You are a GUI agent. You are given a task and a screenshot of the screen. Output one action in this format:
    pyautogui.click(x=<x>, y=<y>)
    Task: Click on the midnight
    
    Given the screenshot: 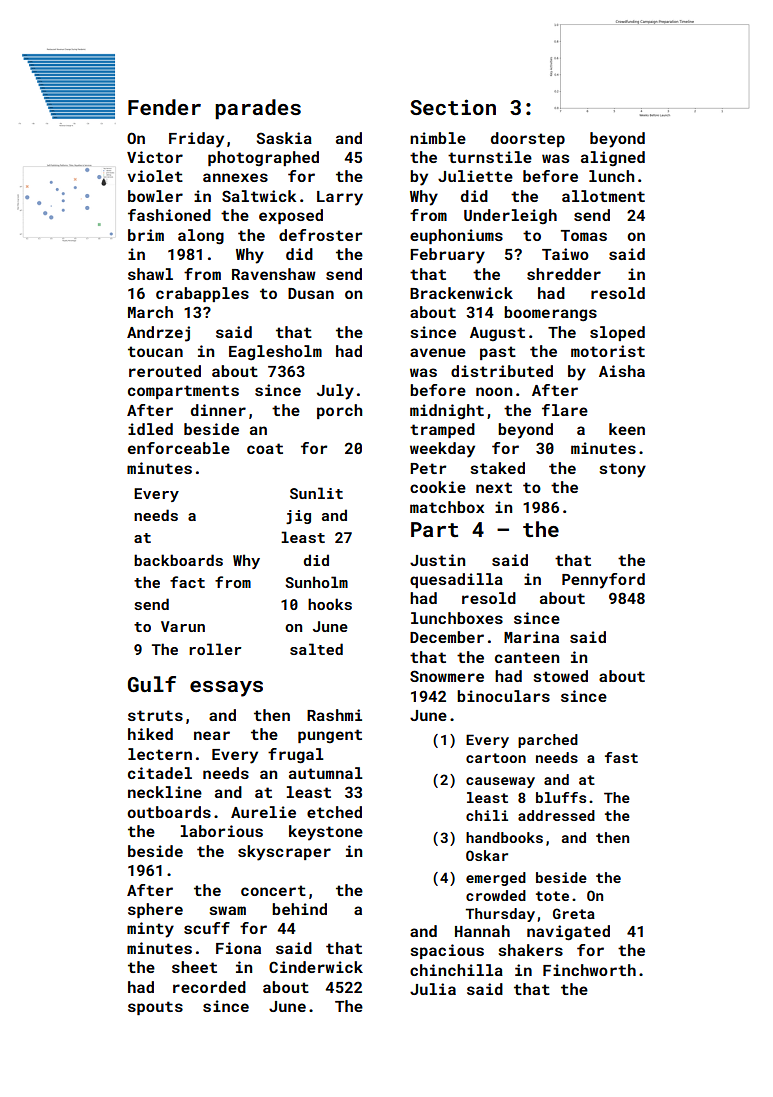 What is the action you would take?
    pyautogui.click(x=447, y=412)
